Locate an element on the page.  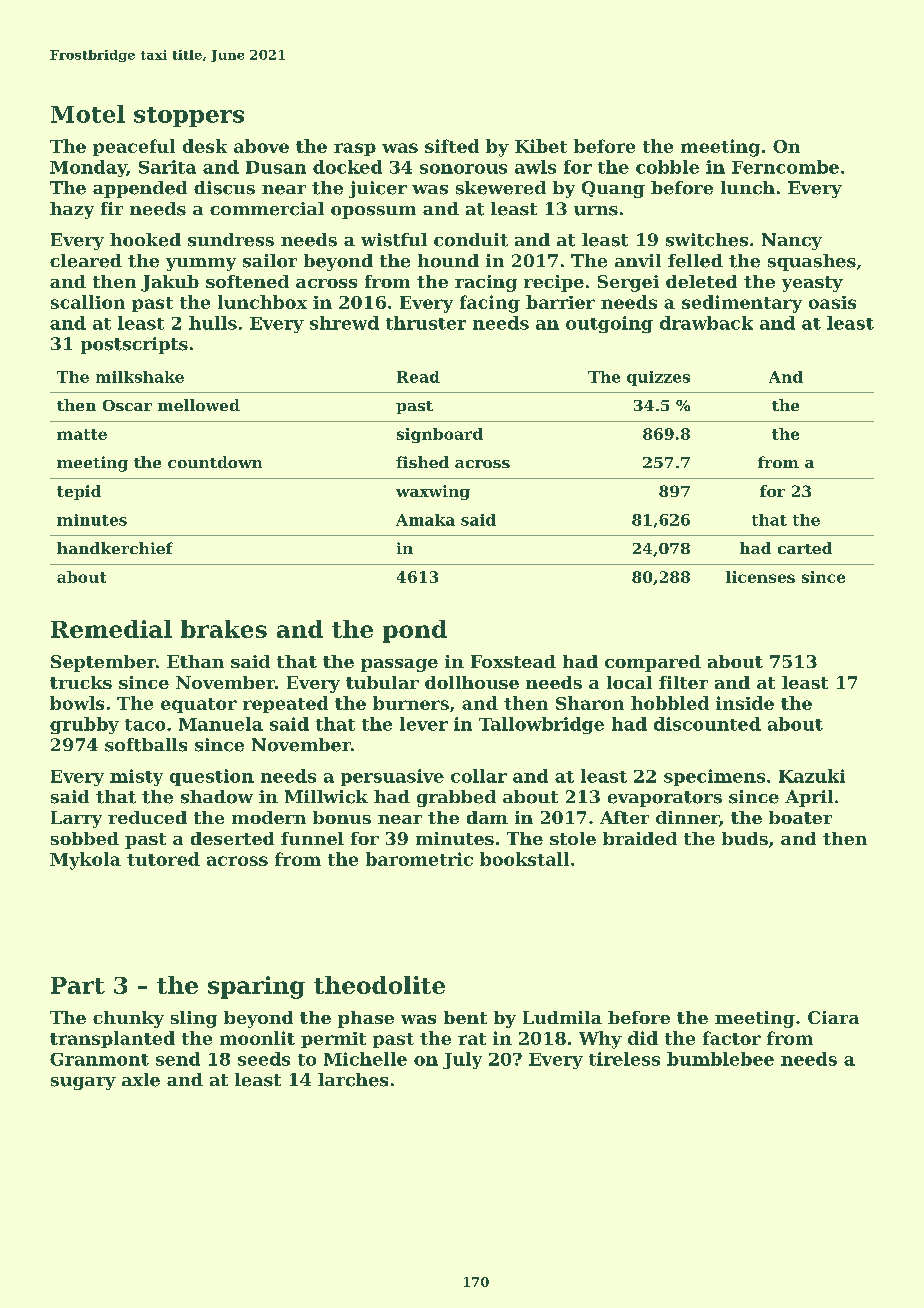
licenses is located at coordinates (760, 577).
